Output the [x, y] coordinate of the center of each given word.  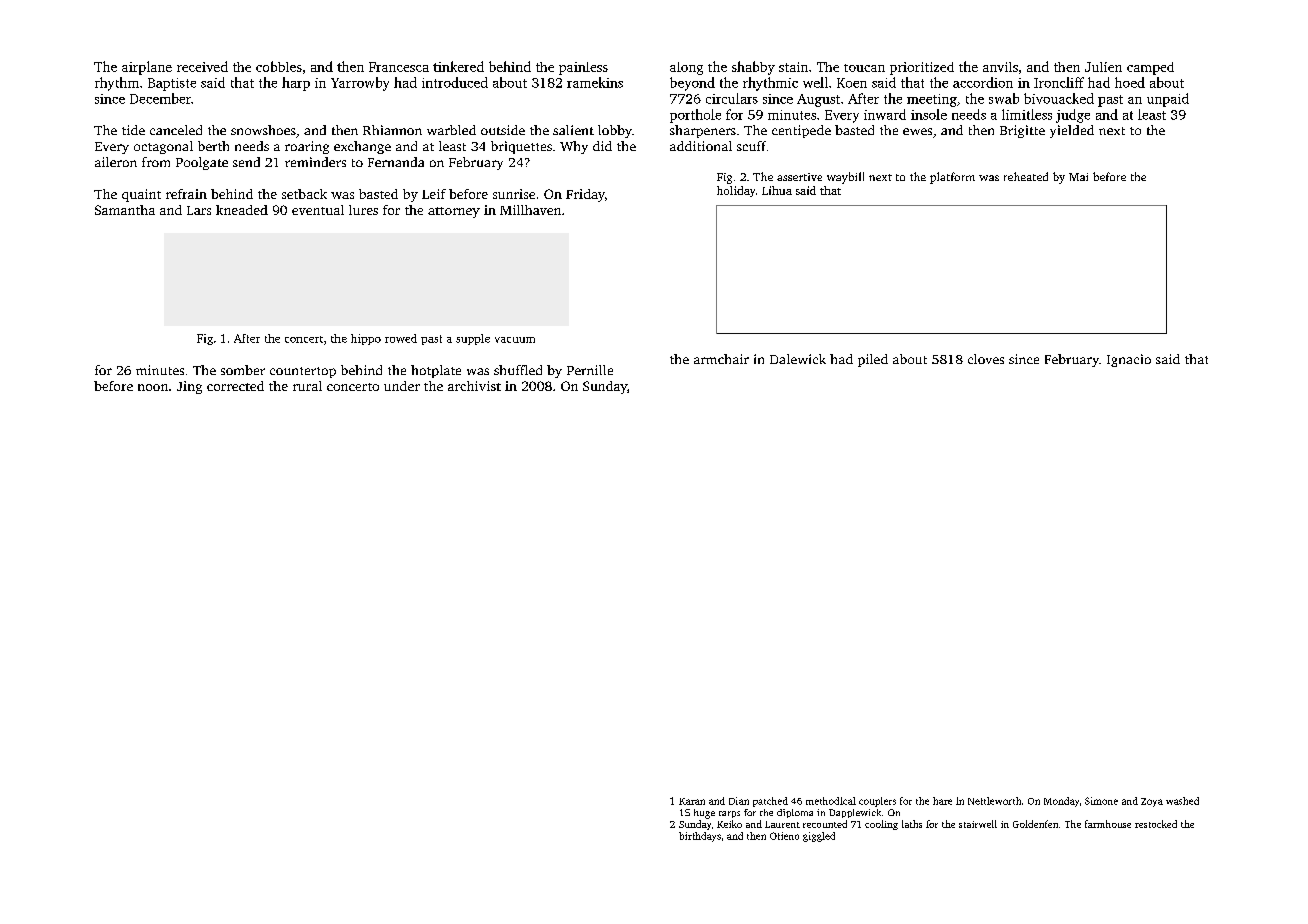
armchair [721, 359]
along [686, 68]
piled [873, 360]
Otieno [784, 836]
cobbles [279, 66]
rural [307, 386]
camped [1150, 68]
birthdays [700, 837]
